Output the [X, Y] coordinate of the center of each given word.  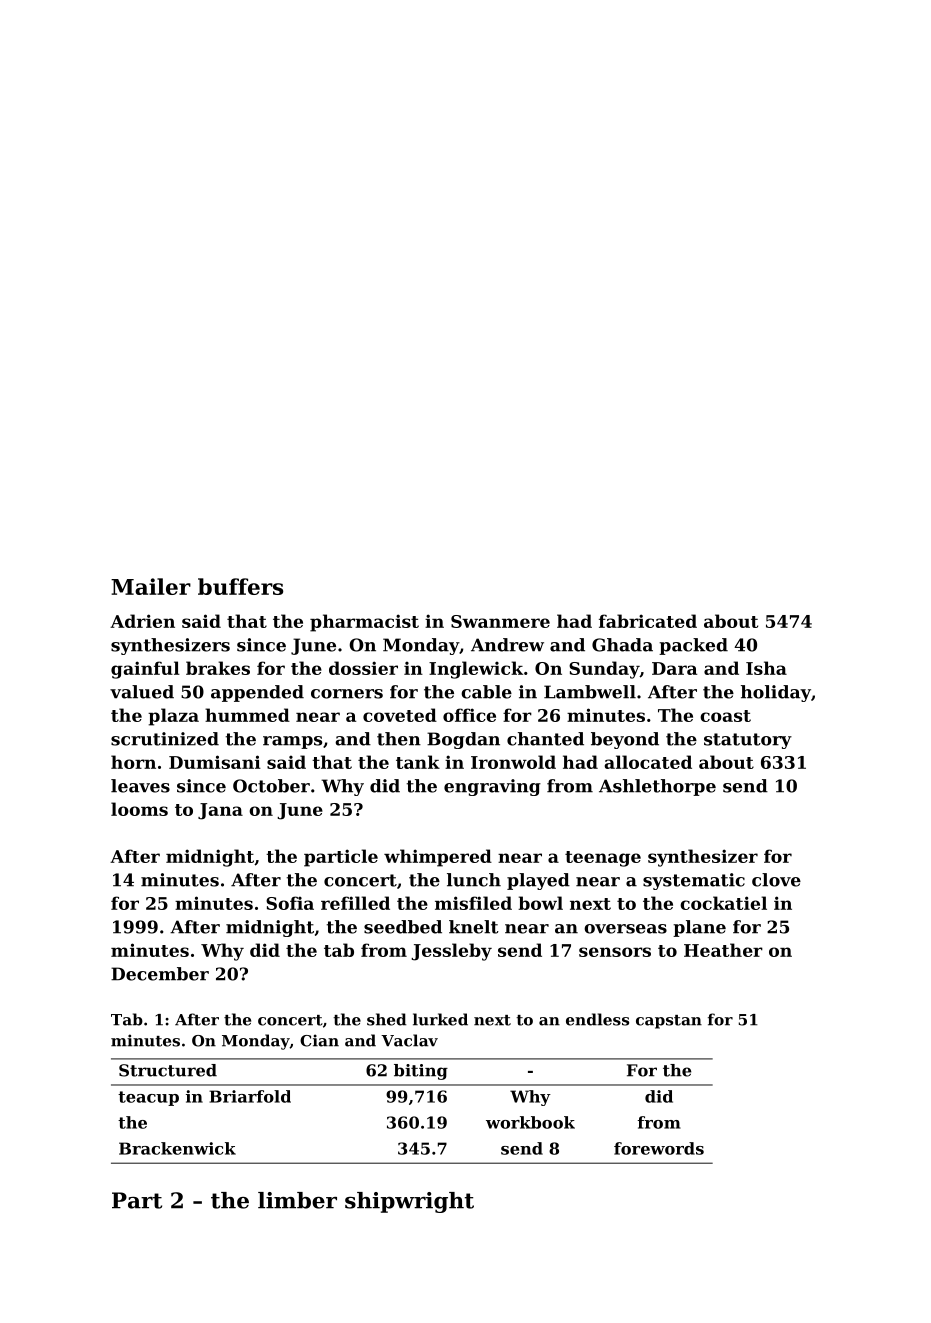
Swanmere [500, 621]
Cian [319, 1040]
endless [597, 1019]
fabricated [648, 621]
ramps [292, 742]
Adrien [142, 621]
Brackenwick [177, 1148]
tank [418, 762]
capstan [669, 1022]
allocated [648, 762]
